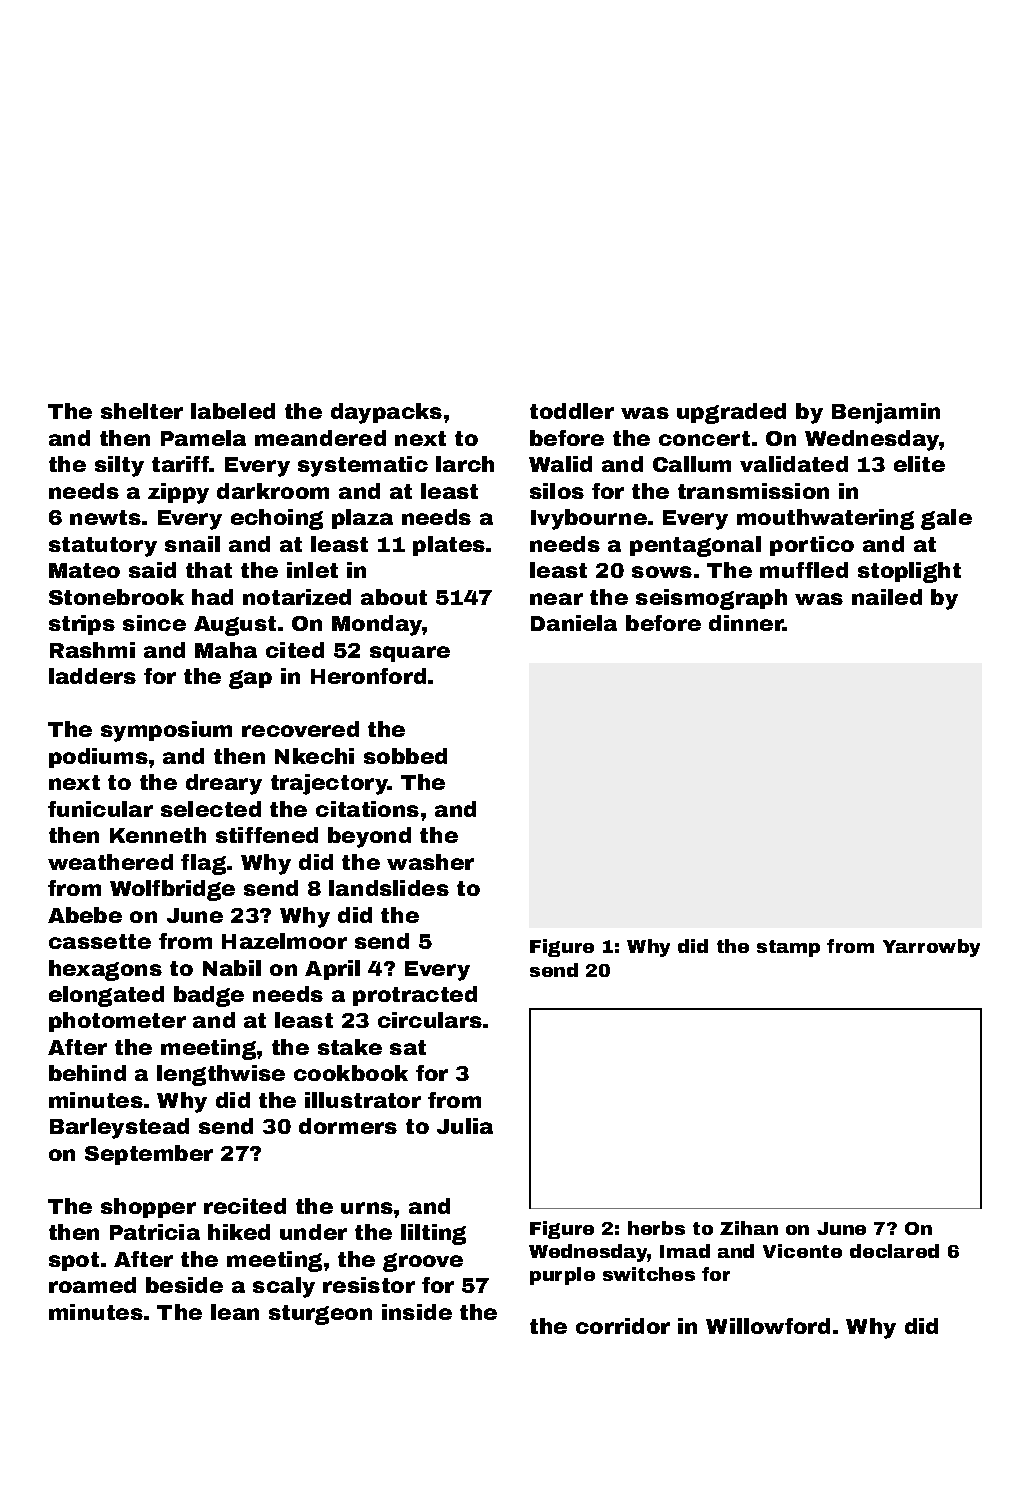 The width and height of the screenshot is (1030, 1492). I want to click on darkroom, so click(273, 491).
